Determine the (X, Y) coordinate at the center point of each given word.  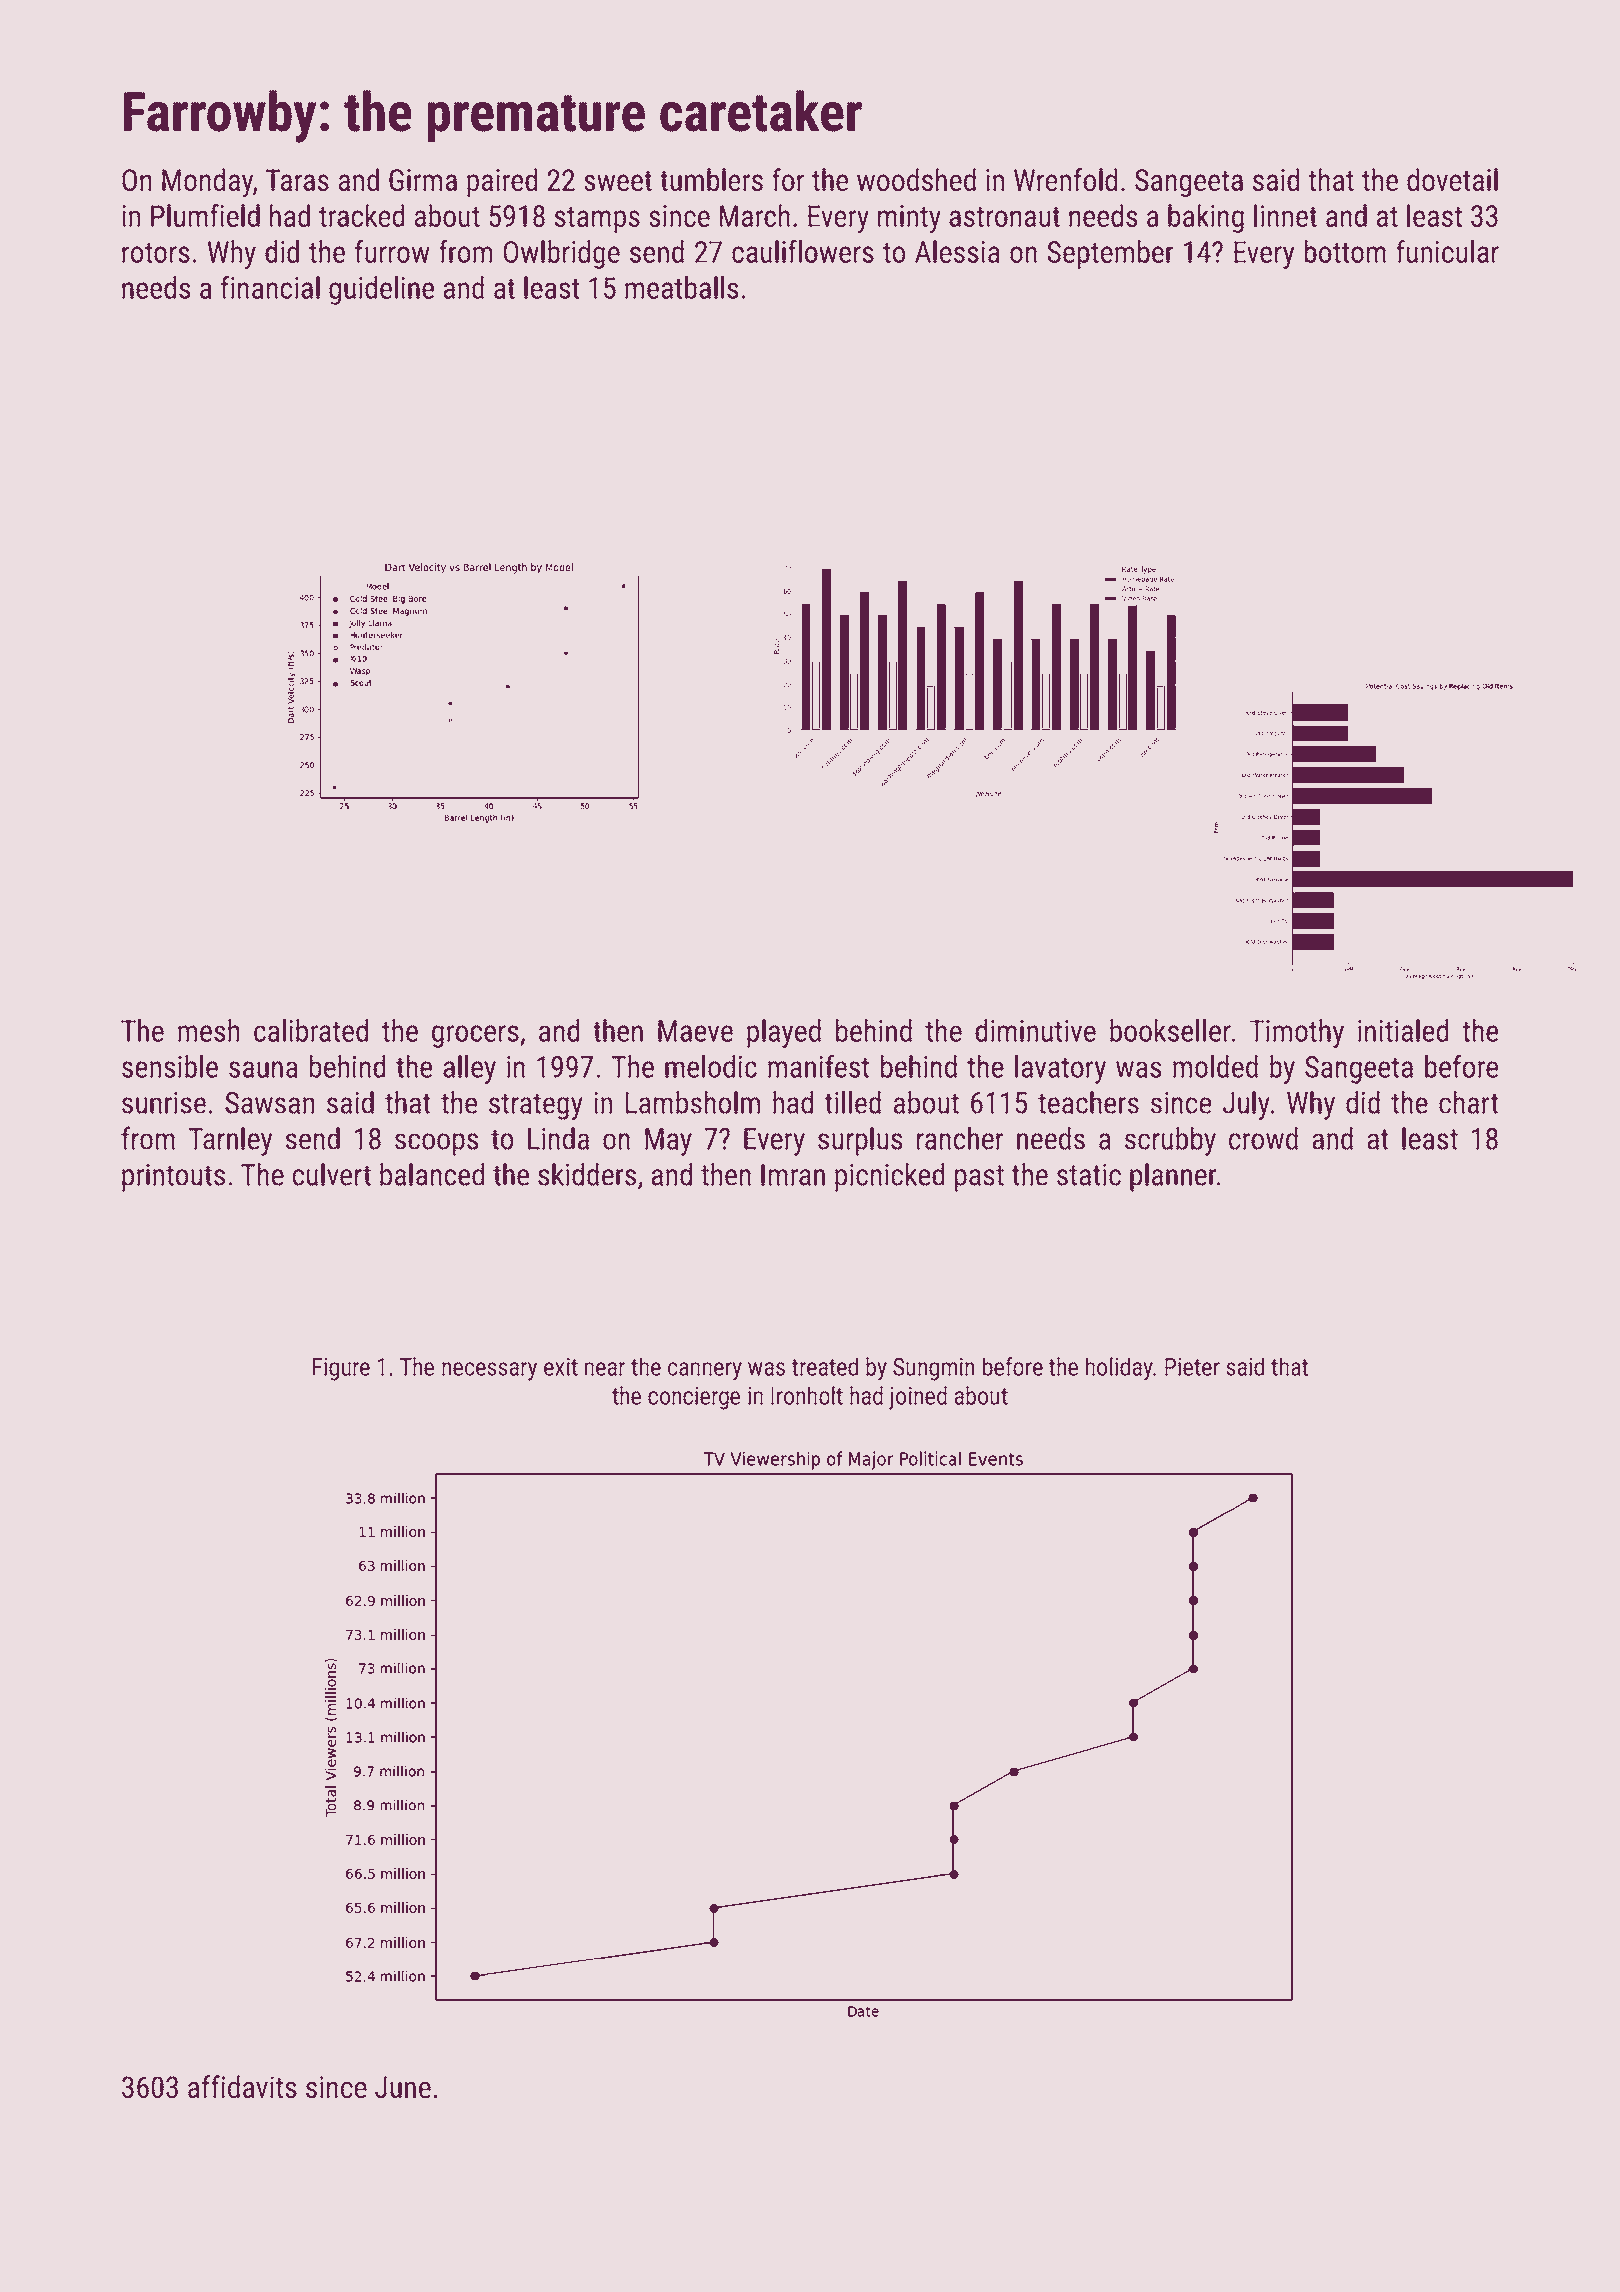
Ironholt (807, 1395)
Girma (423, 180)
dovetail (1452, 179)
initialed (1403, 1030)
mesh (208, 1030)
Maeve (695, 1031)
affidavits (242, 2086)
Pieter (1192, 1367)
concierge (694, 1398)
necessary (489, 1371)
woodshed (916, 179)
